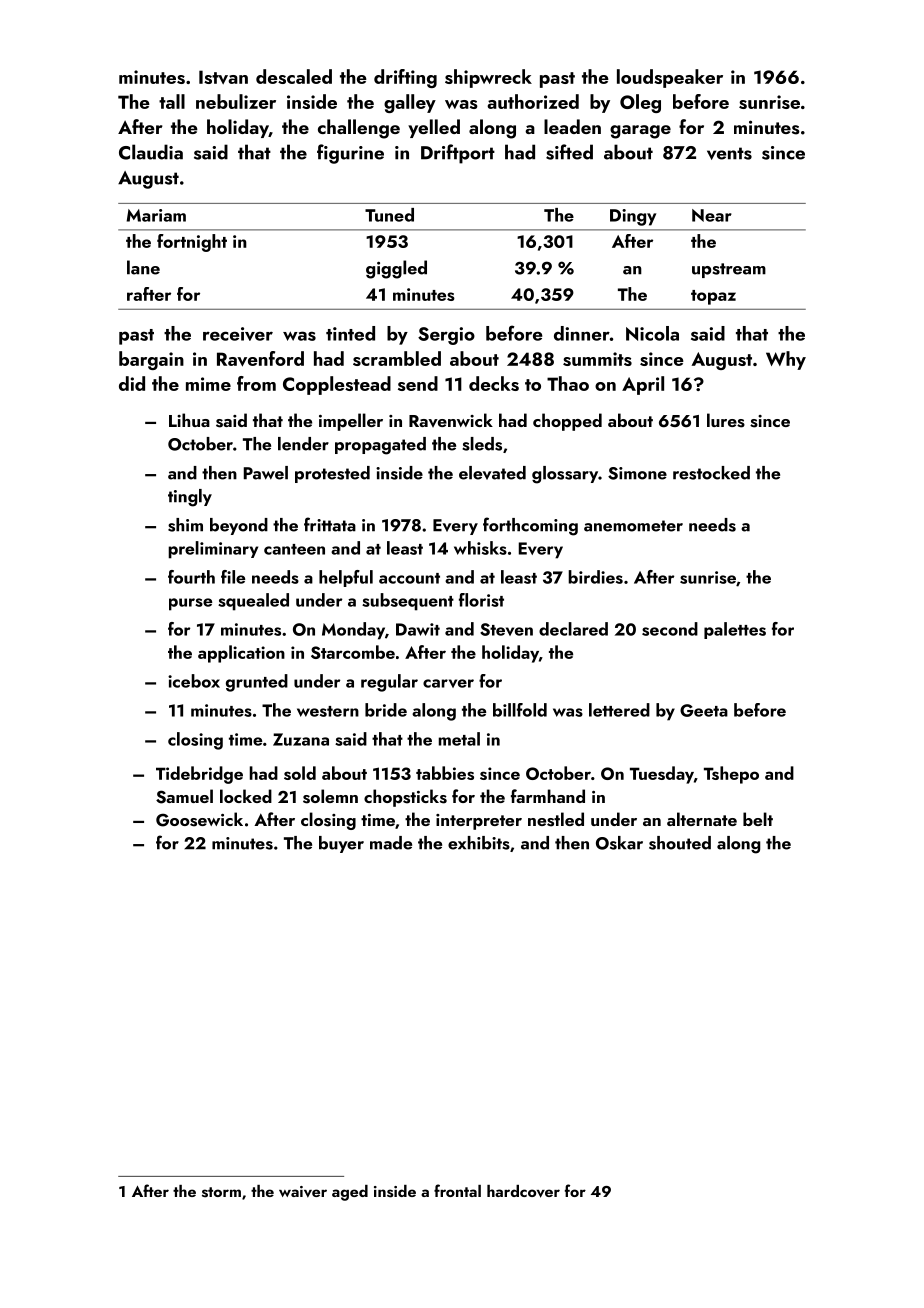  What do you see at coordinates (301, 739) in the page?
I see `Zuzana` at bounding box center [301, 739].
